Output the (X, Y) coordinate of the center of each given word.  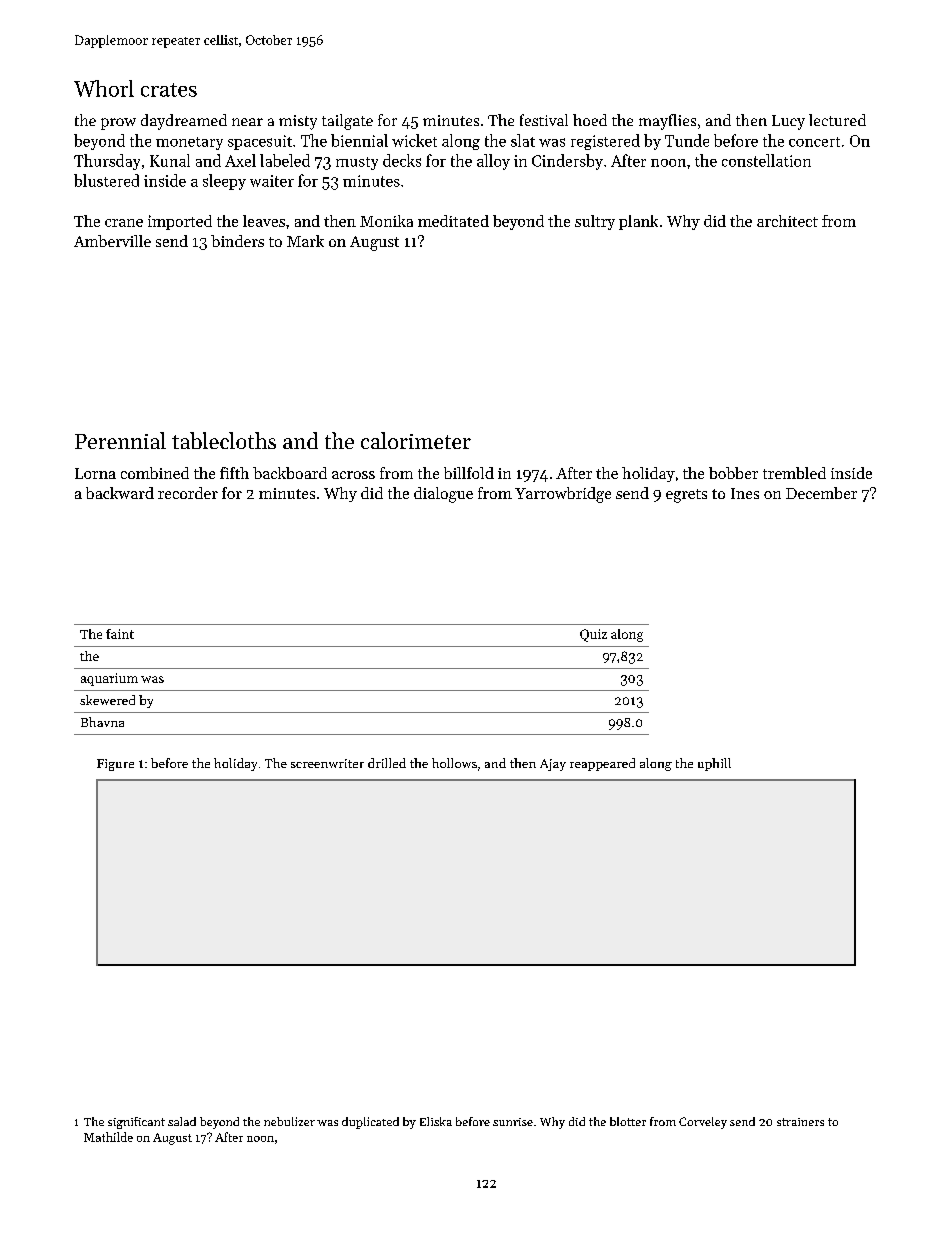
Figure (115, 765)
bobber (733, 473)
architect (787, 221)
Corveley (703, 1123)
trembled (794, 473)
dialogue (443, 495)
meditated (453, 221)
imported (180, 222)
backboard (290, 473)
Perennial (120, 440)
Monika (386, 221)
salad (182, 1121)
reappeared (602, 764)
